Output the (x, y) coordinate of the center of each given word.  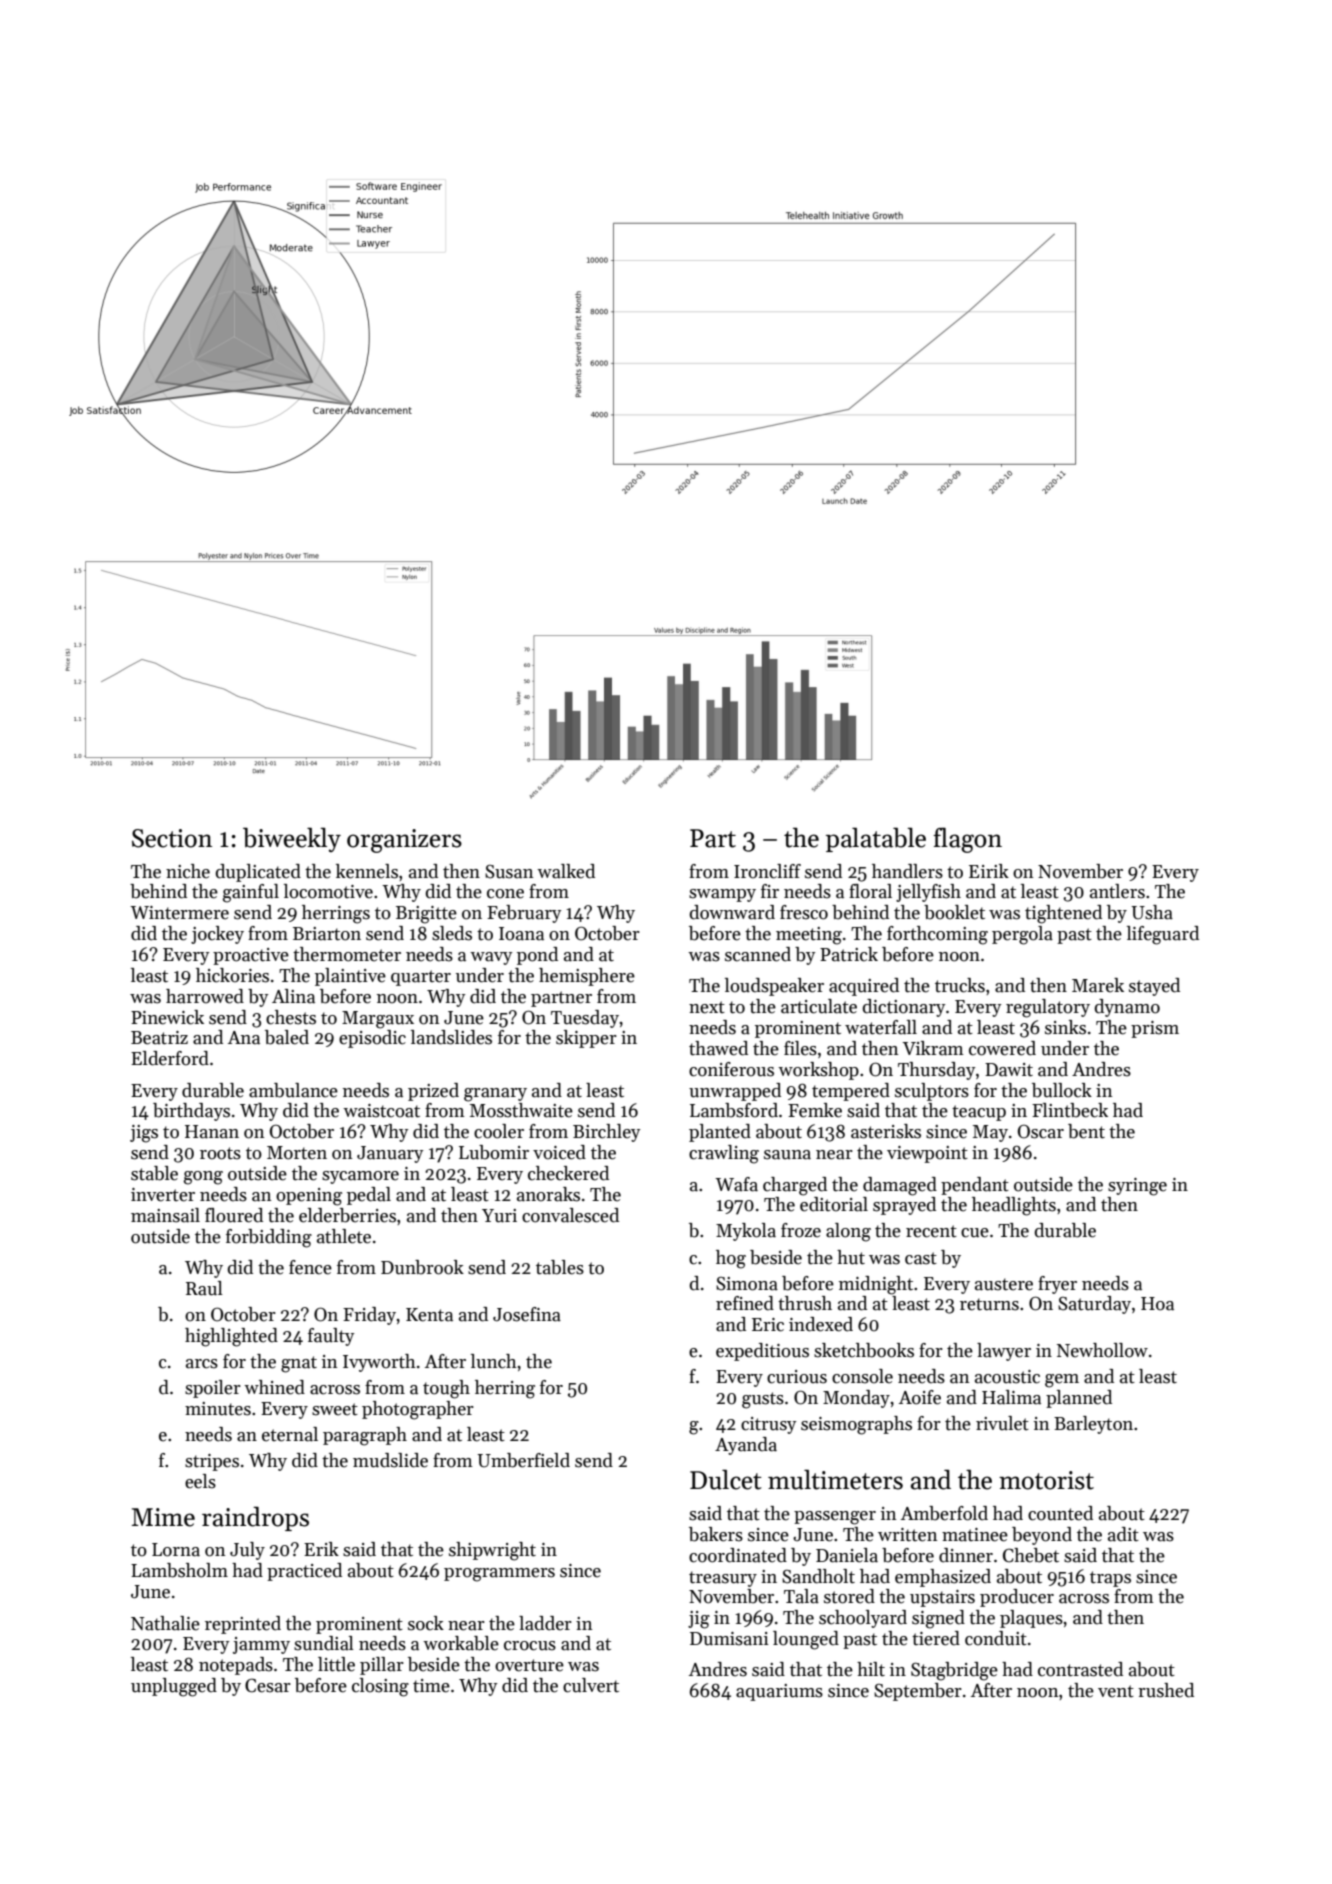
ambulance (293, 1090)
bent (1086, 1131)
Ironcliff (767, 871)
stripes (212, 1462)
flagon (967, 840)
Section (172, 838)
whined (274, 1387)
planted (720, 1133)
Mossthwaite (521, 1110)
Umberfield (523, 1460)
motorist (1046, 1480)
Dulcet (726, 1479)
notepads (236, 1666)
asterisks (886, 1131)
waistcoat (381, 1111)
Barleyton (1093, 1425)
